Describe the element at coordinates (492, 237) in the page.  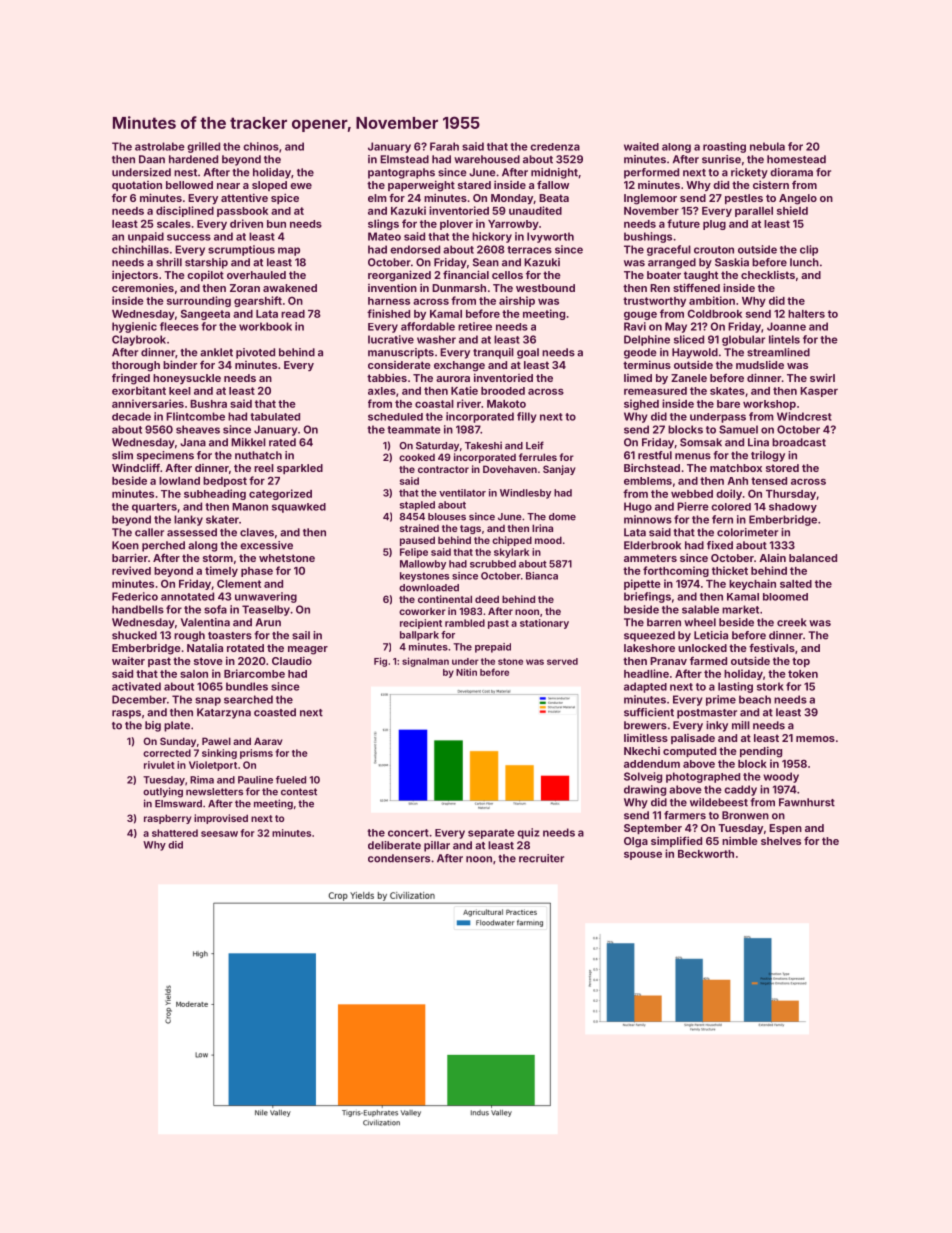
I see `hickory` at that location.
